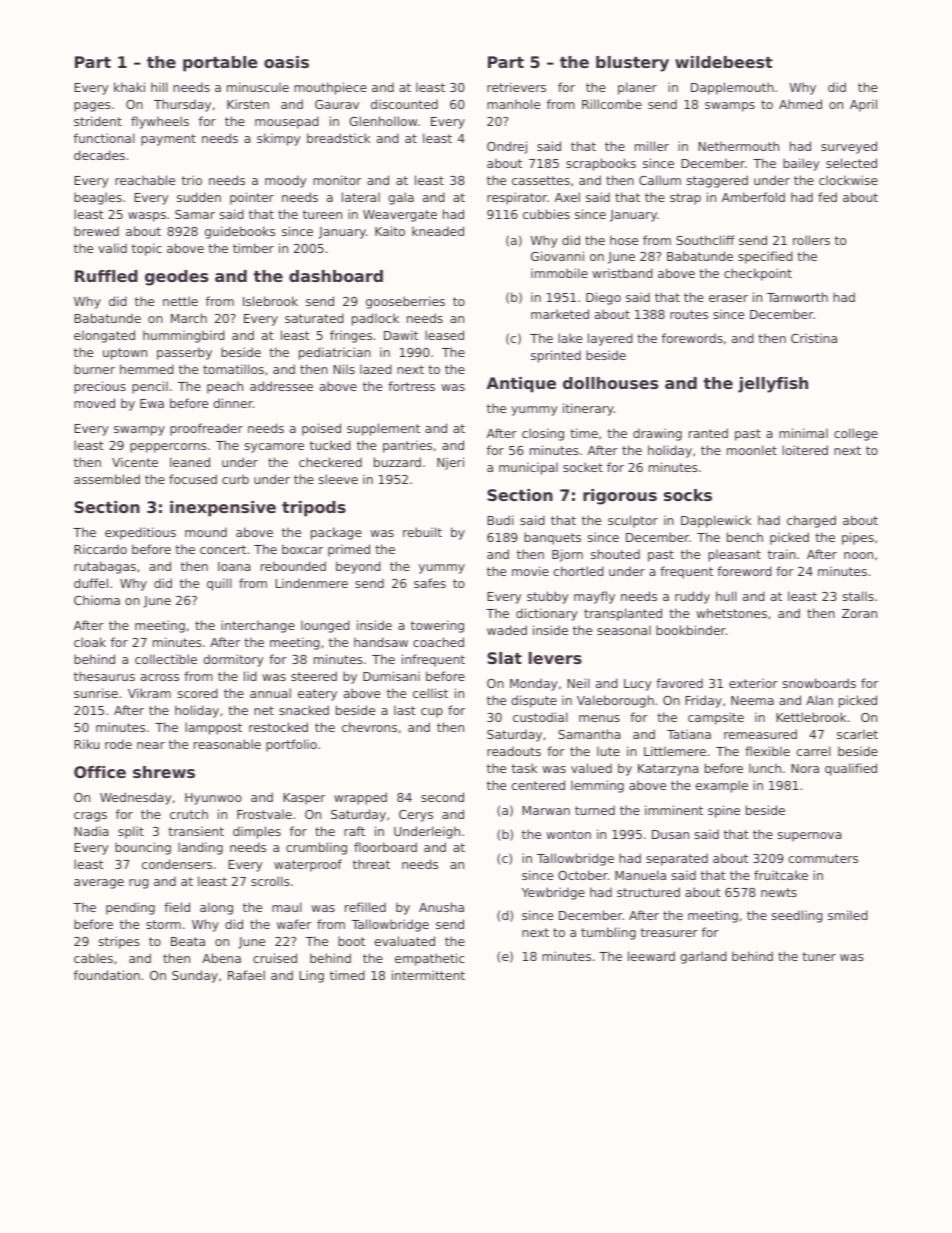  Describe the element at coordinates (106, 276) in the screenshot. I see `Ruffled` at that location.
